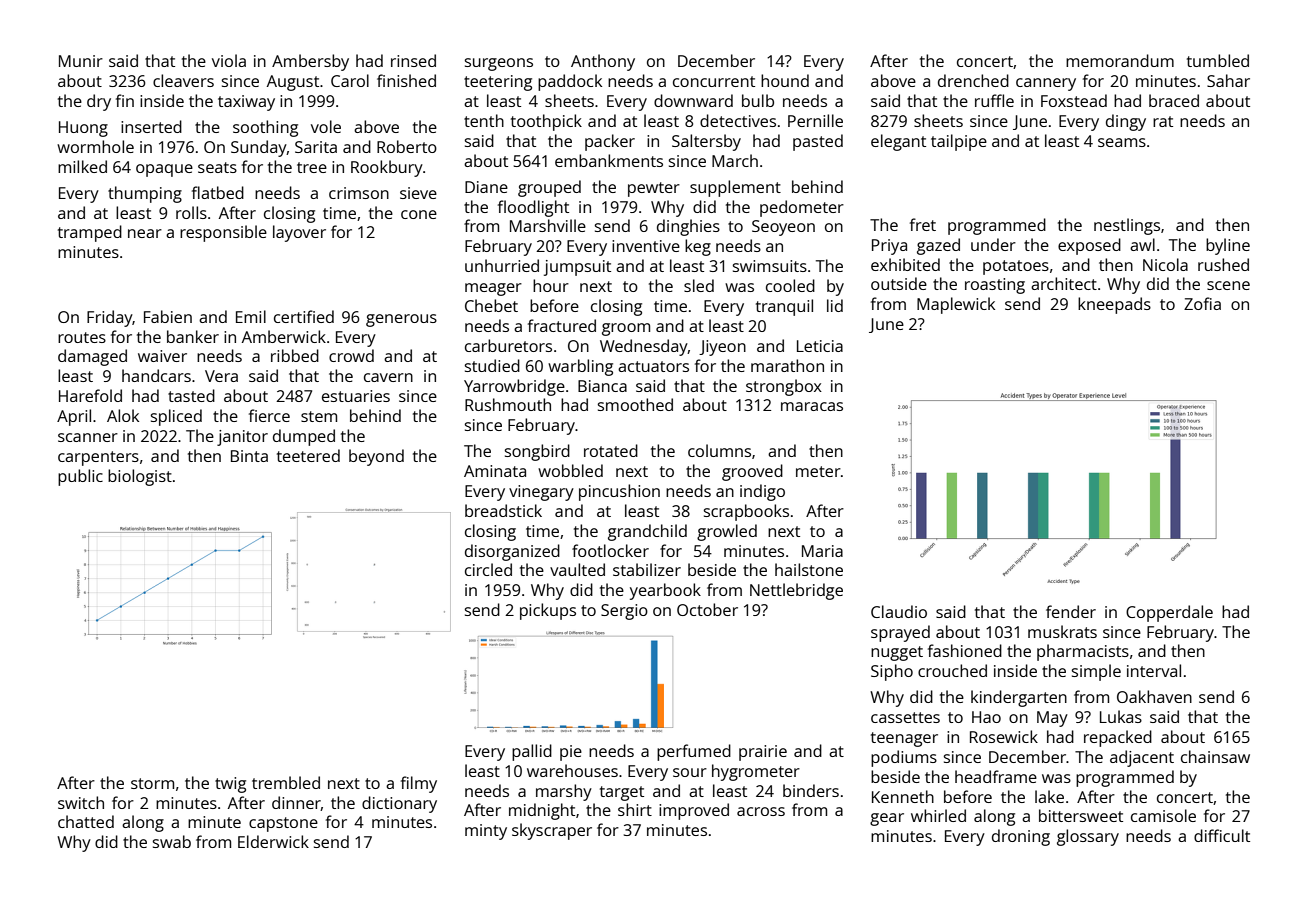  What do you see at coordinates (1169, 613) in the page?
I see `Copperdale` at bounding box center [1169, 613].
